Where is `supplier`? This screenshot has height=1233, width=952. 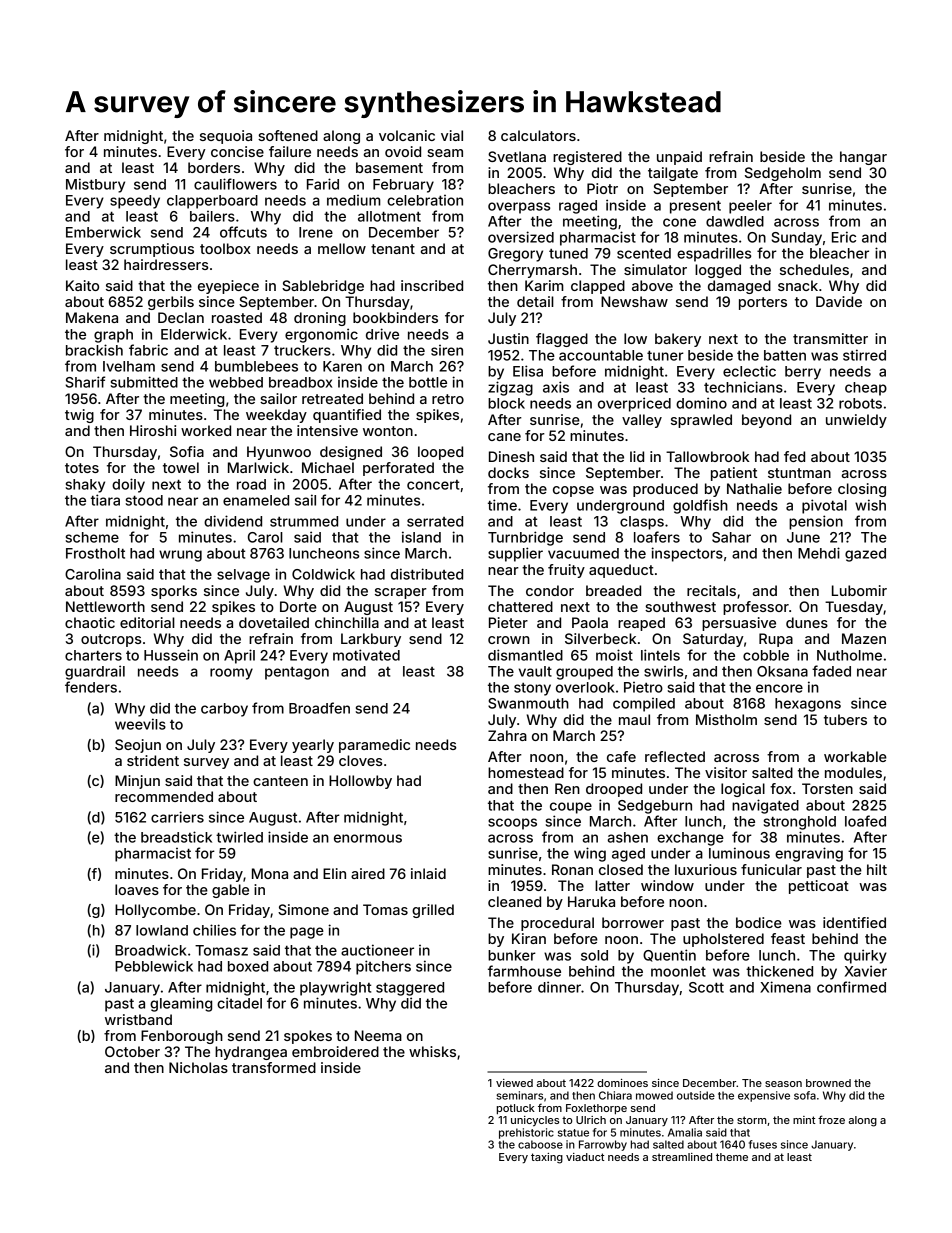 supplier is located at coordinates (515, 554).
